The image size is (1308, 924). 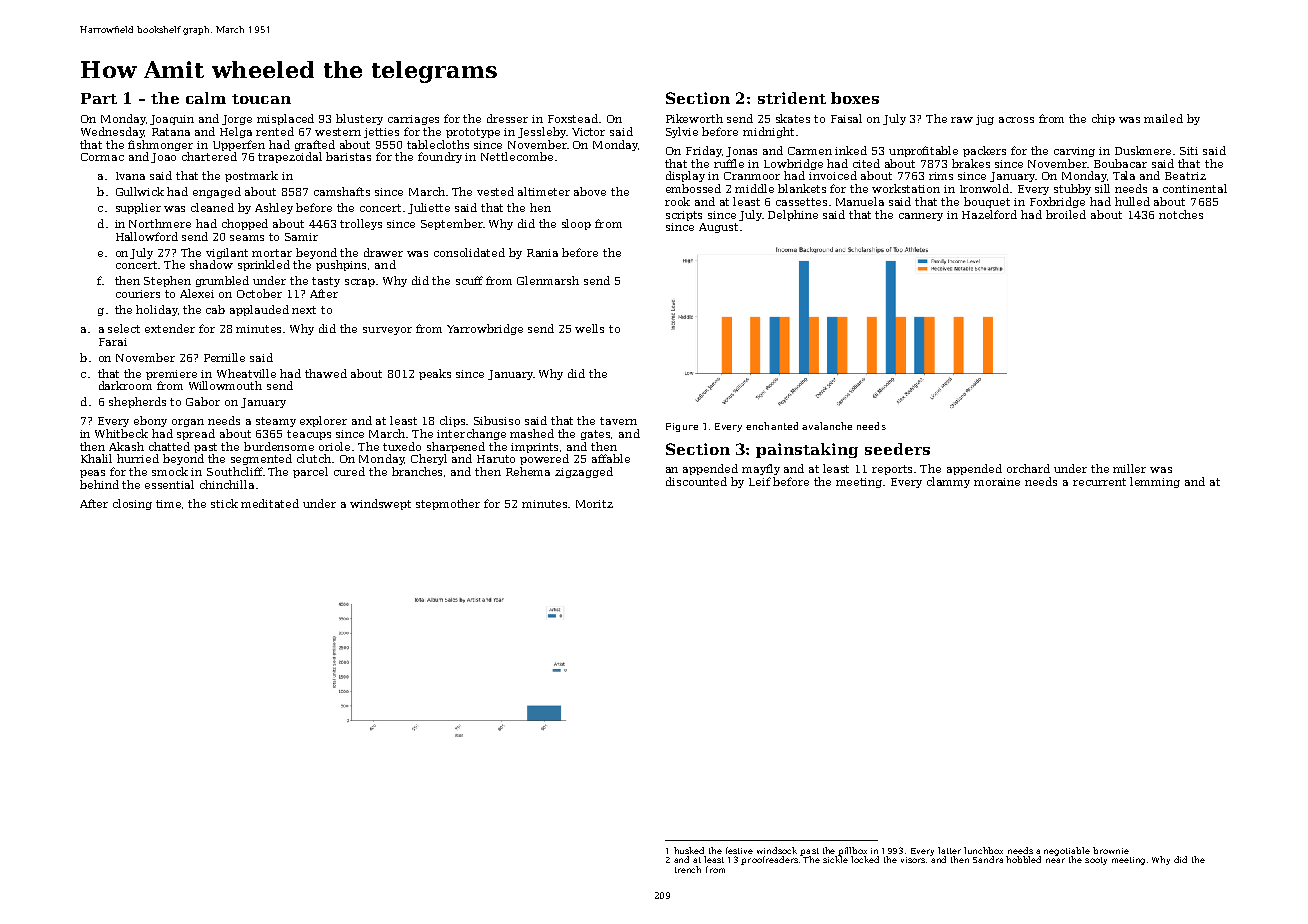 I want to click on strident, so click(x=792, y=98).
